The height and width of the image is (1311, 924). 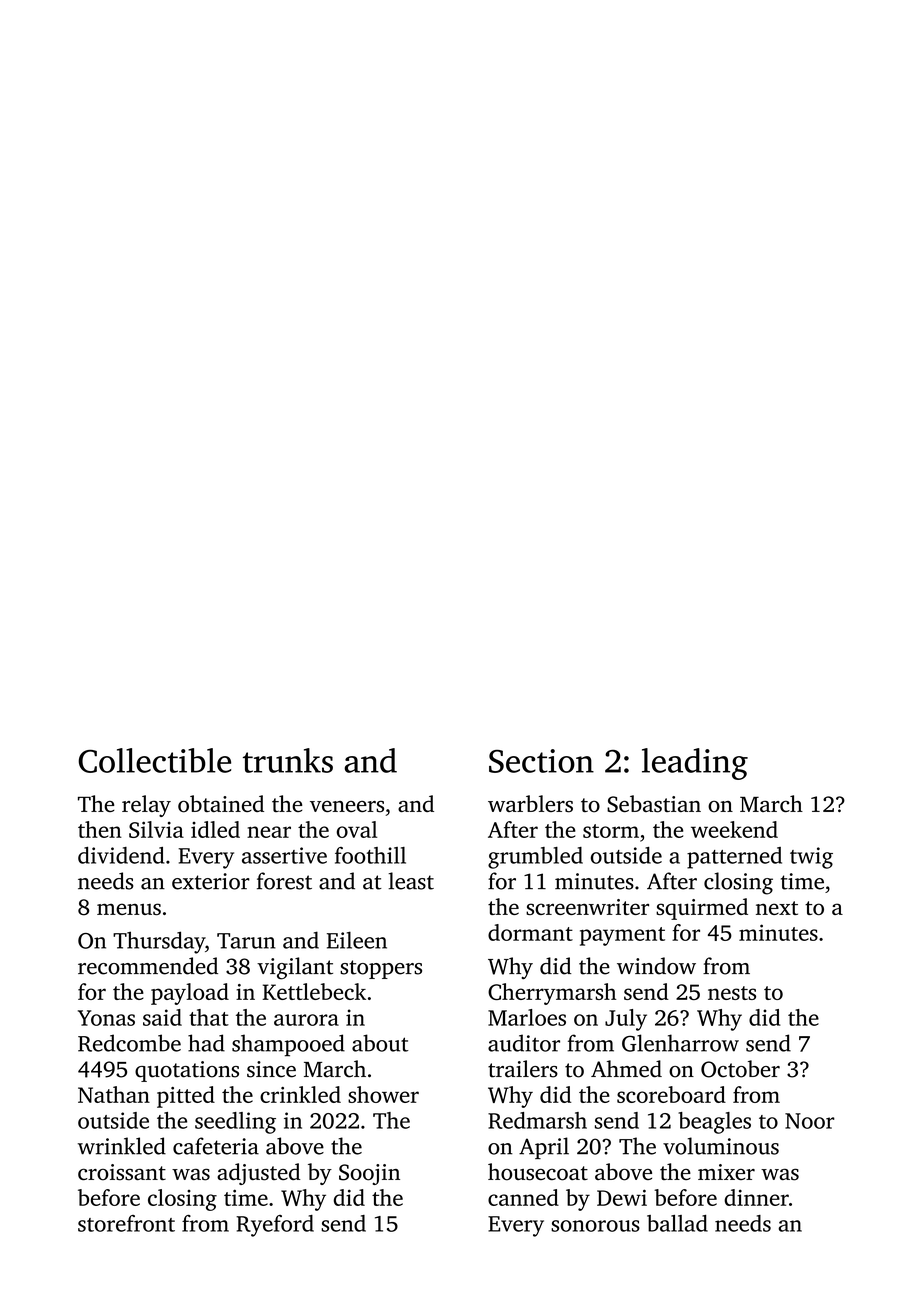 I want to click on relay, so click(x=146, y=806).
